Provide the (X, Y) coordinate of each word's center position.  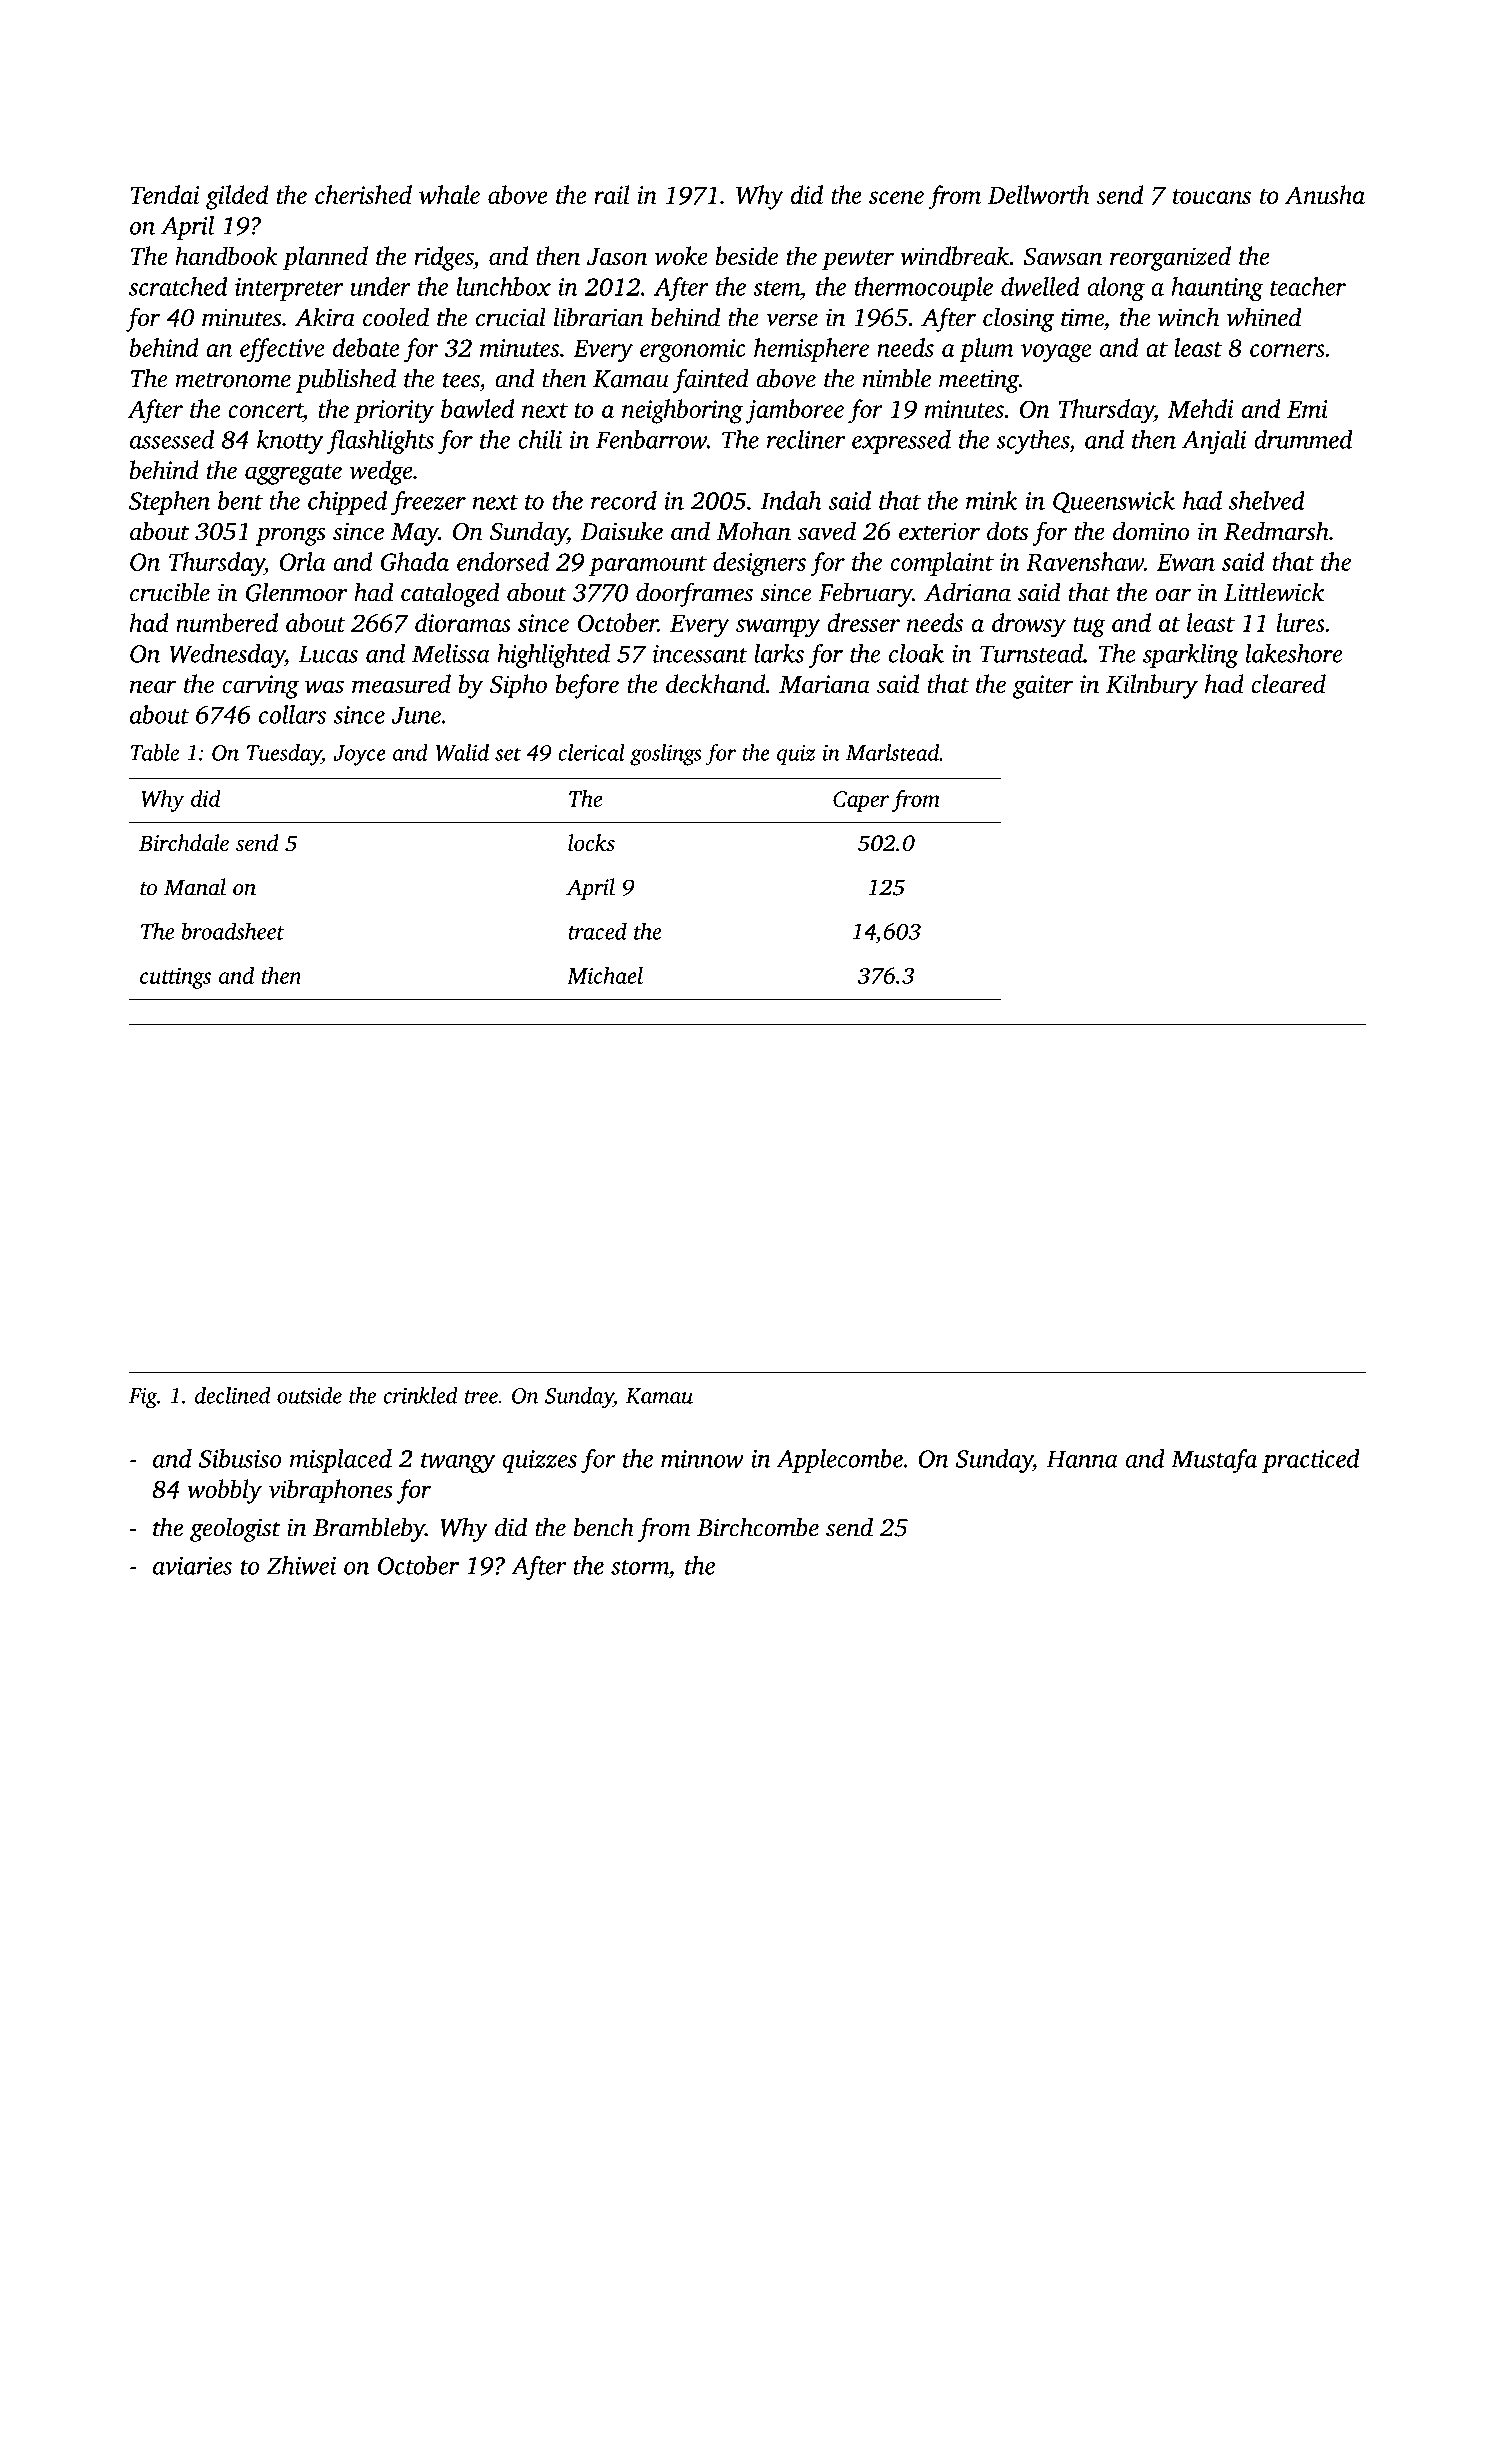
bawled (477, 408)
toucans (1212, 196)
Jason (617, 257)
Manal (195, 887)
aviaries (192, 1566)
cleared (1288, 683)
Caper (861, 801)
